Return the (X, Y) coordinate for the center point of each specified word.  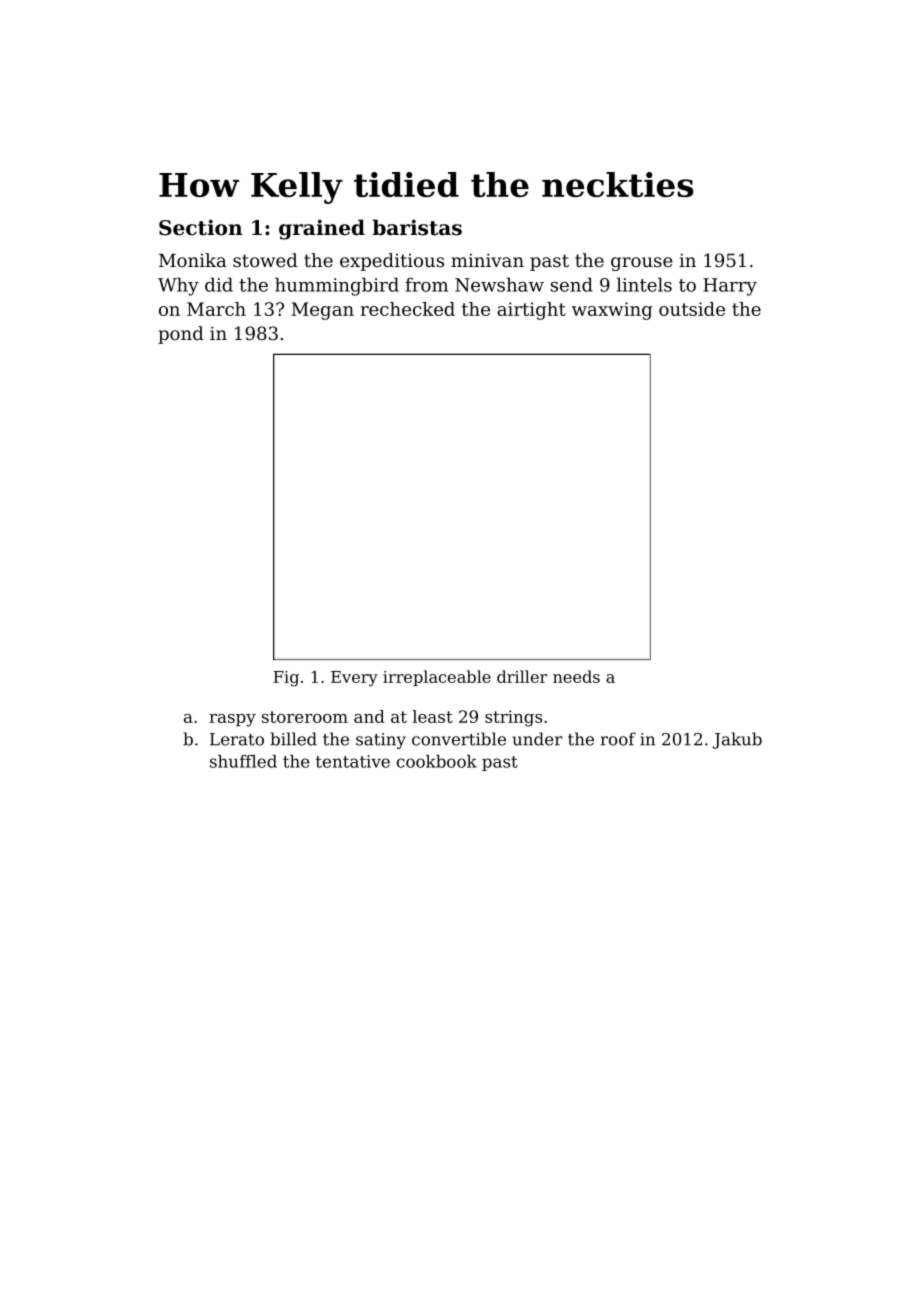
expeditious (392, 262)
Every (354, 679)
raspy (232, 720)
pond (181, 335)
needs (576, 676)
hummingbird (337, 286)
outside (692, 309)
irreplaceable (437, 678)
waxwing (612, 311)
